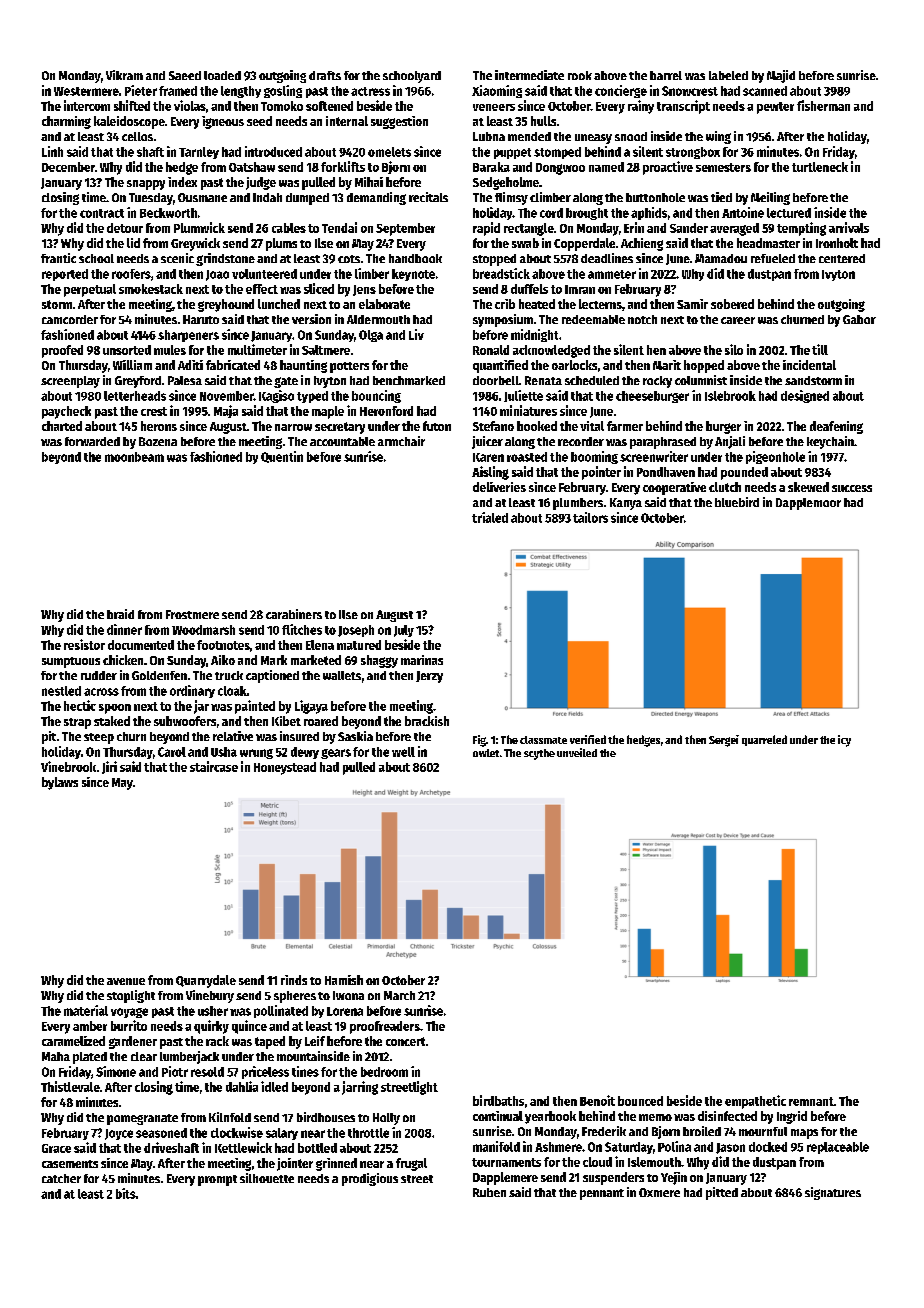 This screenshot has height=1308, width=924. Describe the element at coordinates (737, 502) in the screenshot. I see `bluebird` at that location.
